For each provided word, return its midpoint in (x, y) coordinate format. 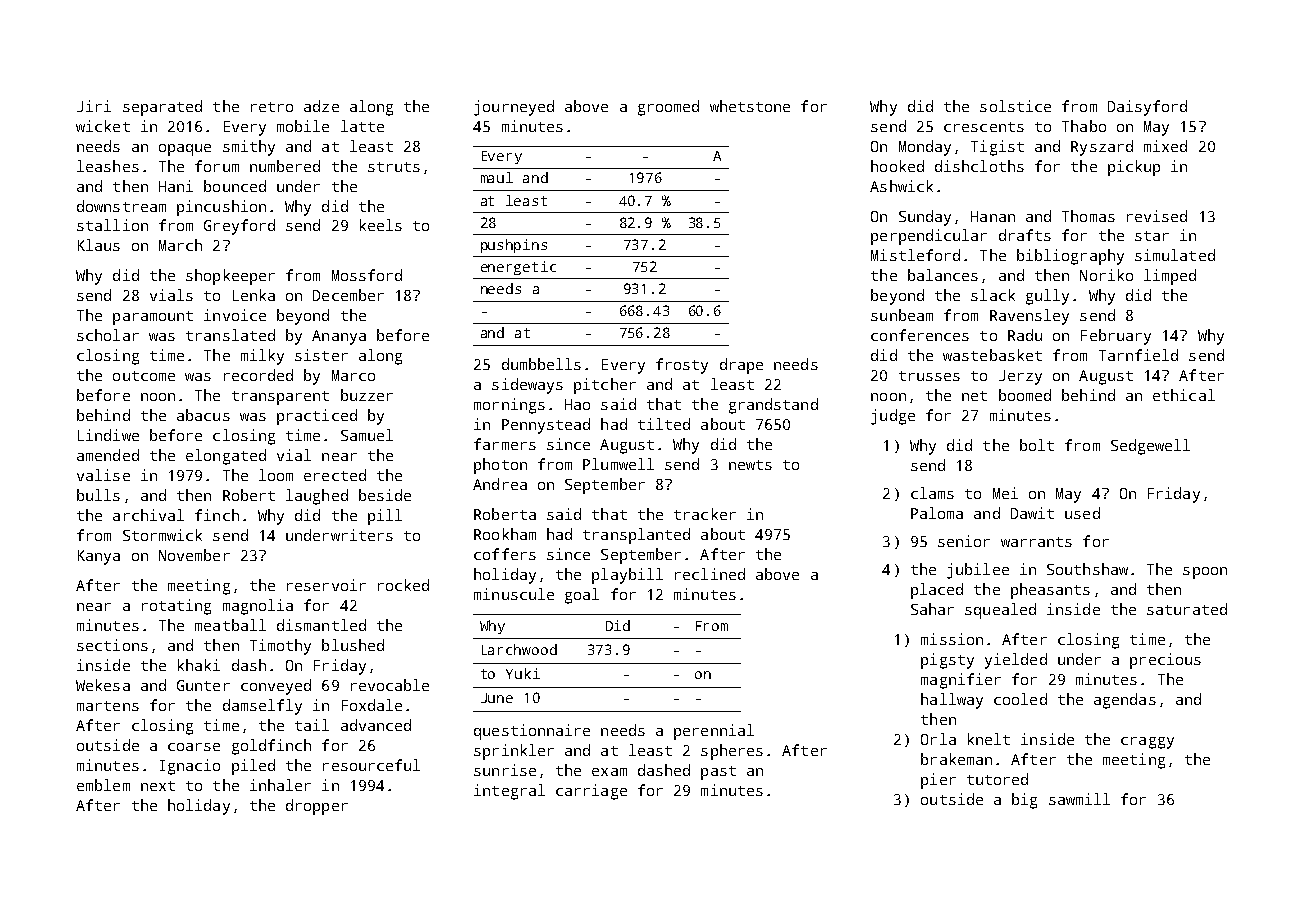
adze (321, 106)
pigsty (947, 661)
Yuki (523, 673)
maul (497, 177)
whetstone (750, 106)
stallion (112, 225)
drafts (1025, 235)
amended (108, 455)
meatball (230, 625)
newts (750, 465)
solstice (1015, 106)
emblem (103, 785)
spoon (1205, 573)
